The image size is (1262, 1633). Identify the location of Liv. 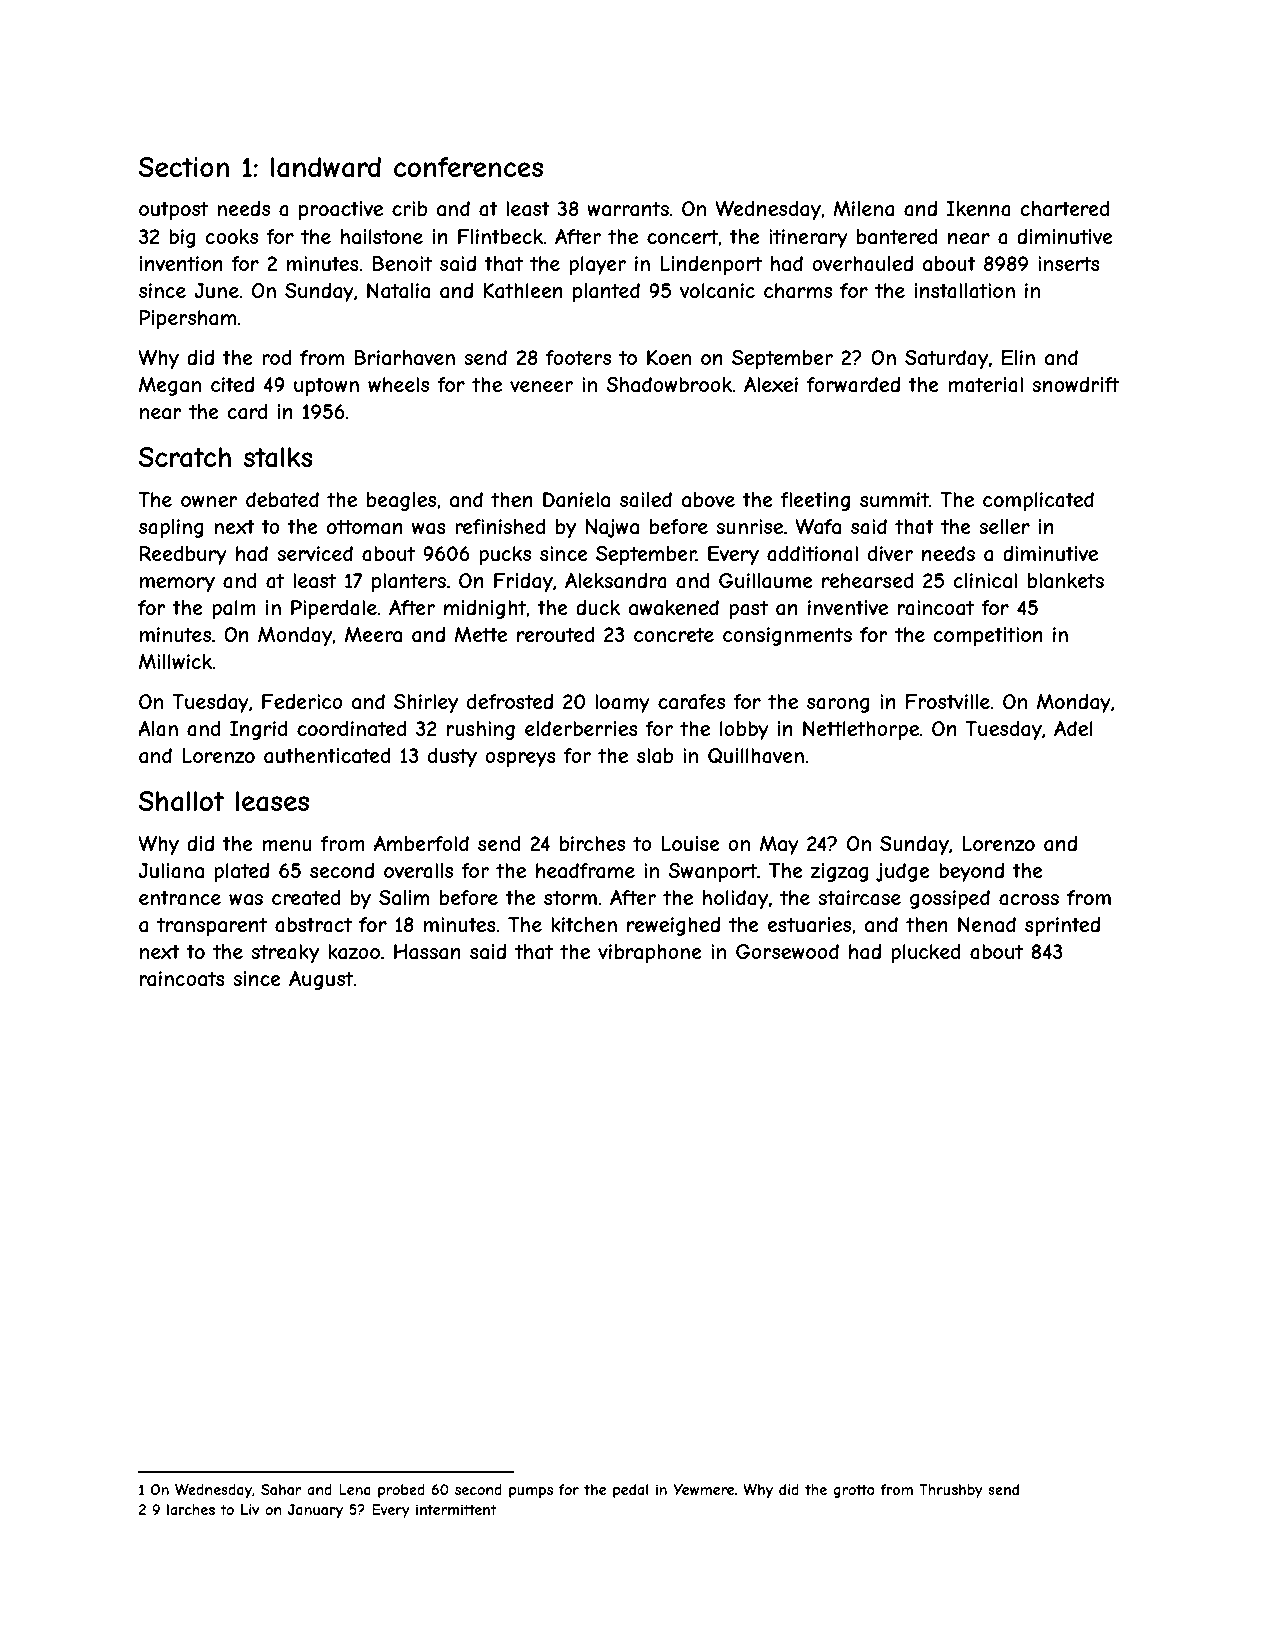
(250, 1509).
